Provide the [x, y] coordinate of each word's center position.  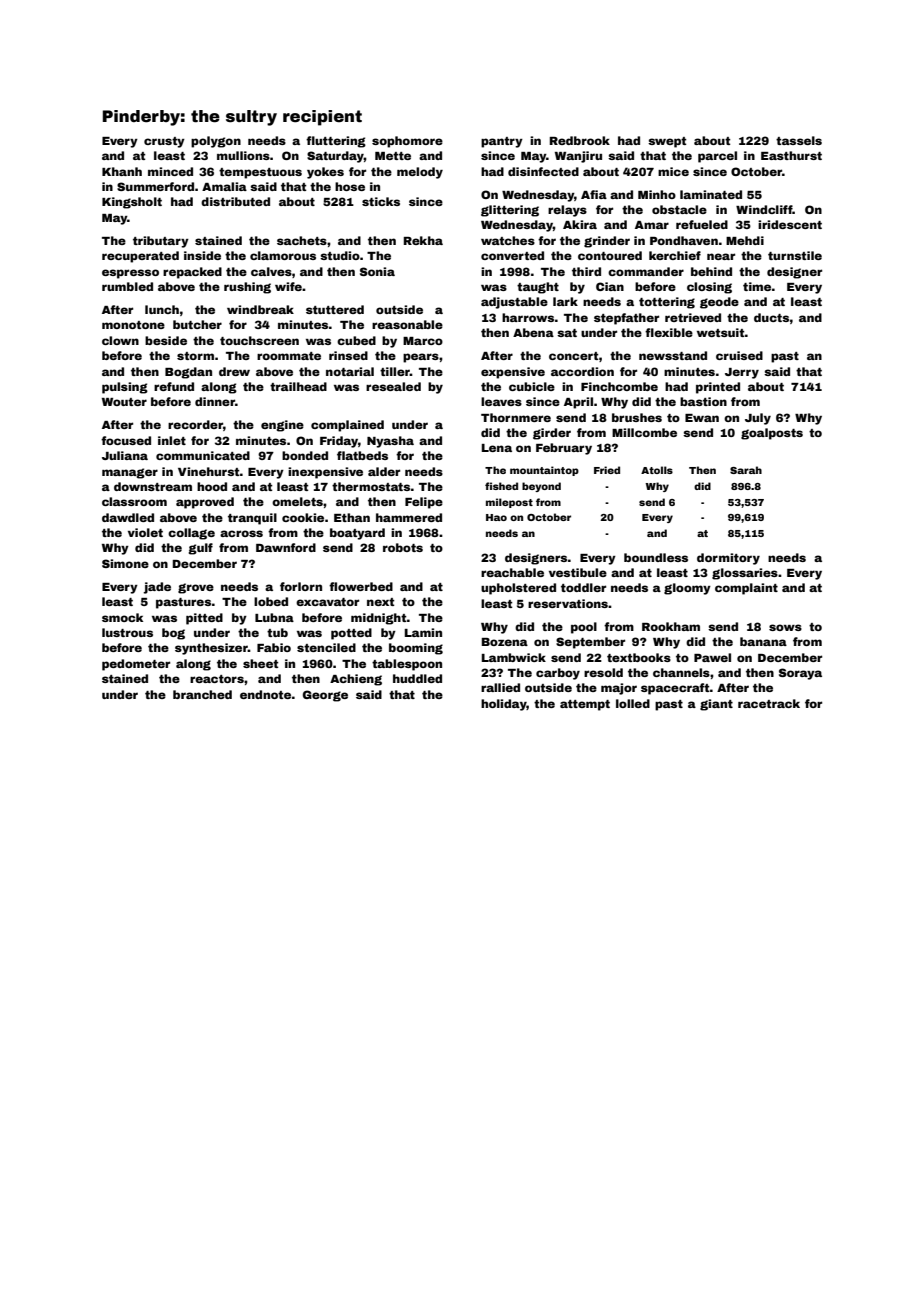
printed [718, 388]
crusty [164, 142]
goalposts [772, 434]
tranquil [252, 519]
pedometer [136, 665]
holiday [504, 705]
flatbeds [362, 455]
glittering [510, 211]
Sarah [746, 470]
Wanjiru [578, 157]
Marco [423, 341]
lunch [162, 309]
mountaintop [544, 471]
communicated [203, 455]
